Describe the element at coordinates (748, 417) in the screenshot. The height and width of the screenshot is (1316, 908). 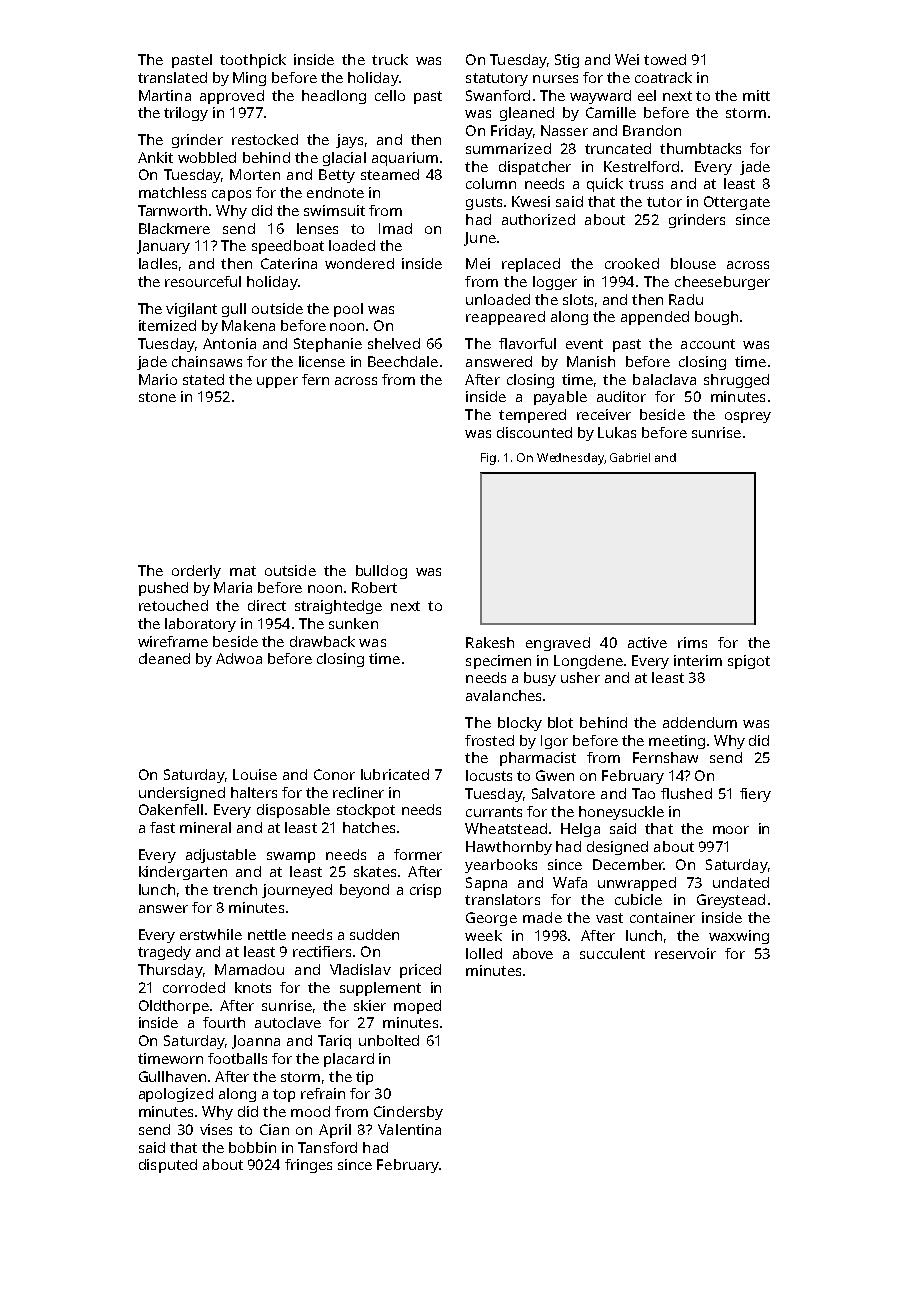
I see `osprey` at that location.
